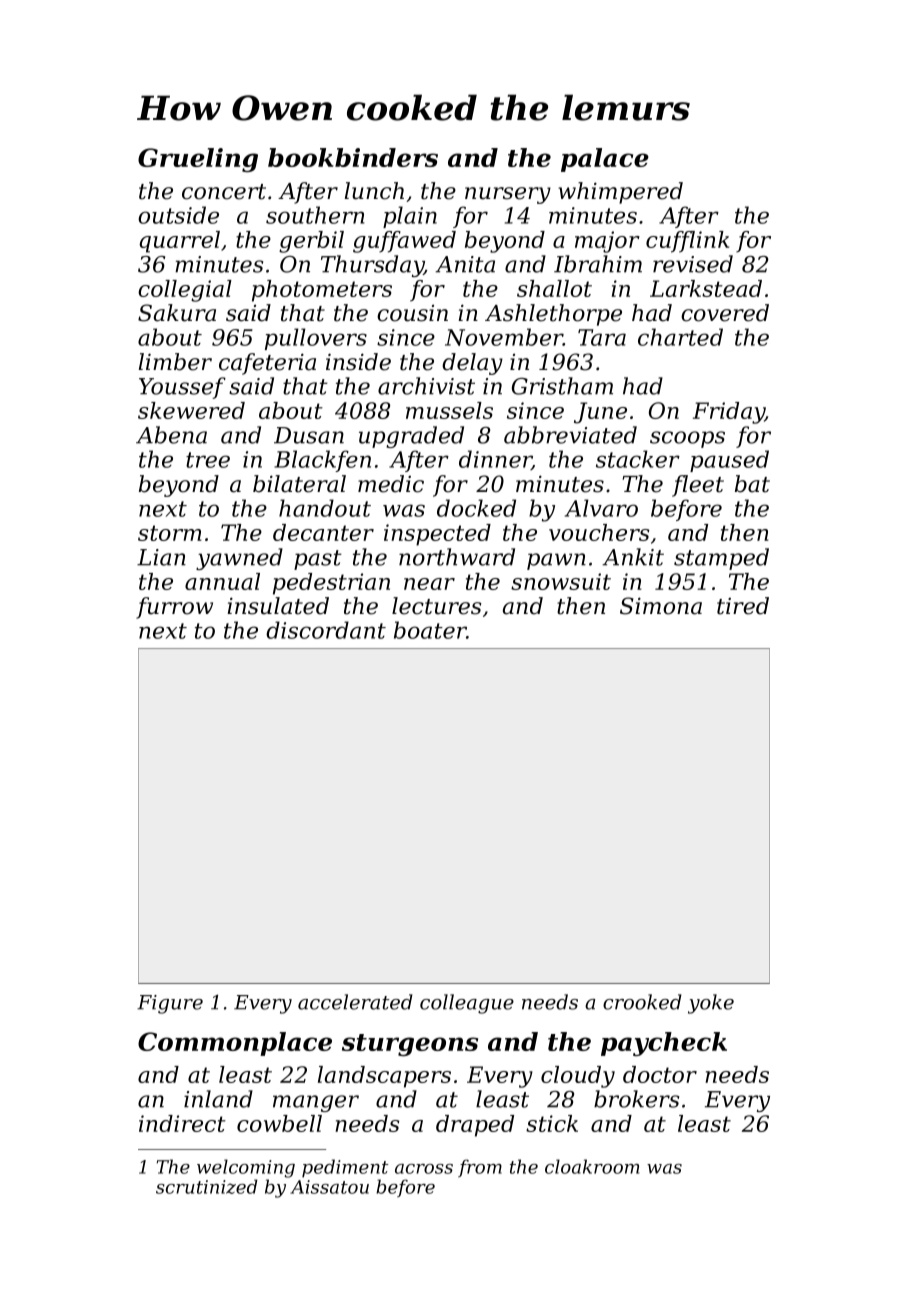 This screenshot has width=908, height=1316. What do you see at coordinates (170, 533) in the screenshot?
I see `storm` at bounding box center [170, 533].
